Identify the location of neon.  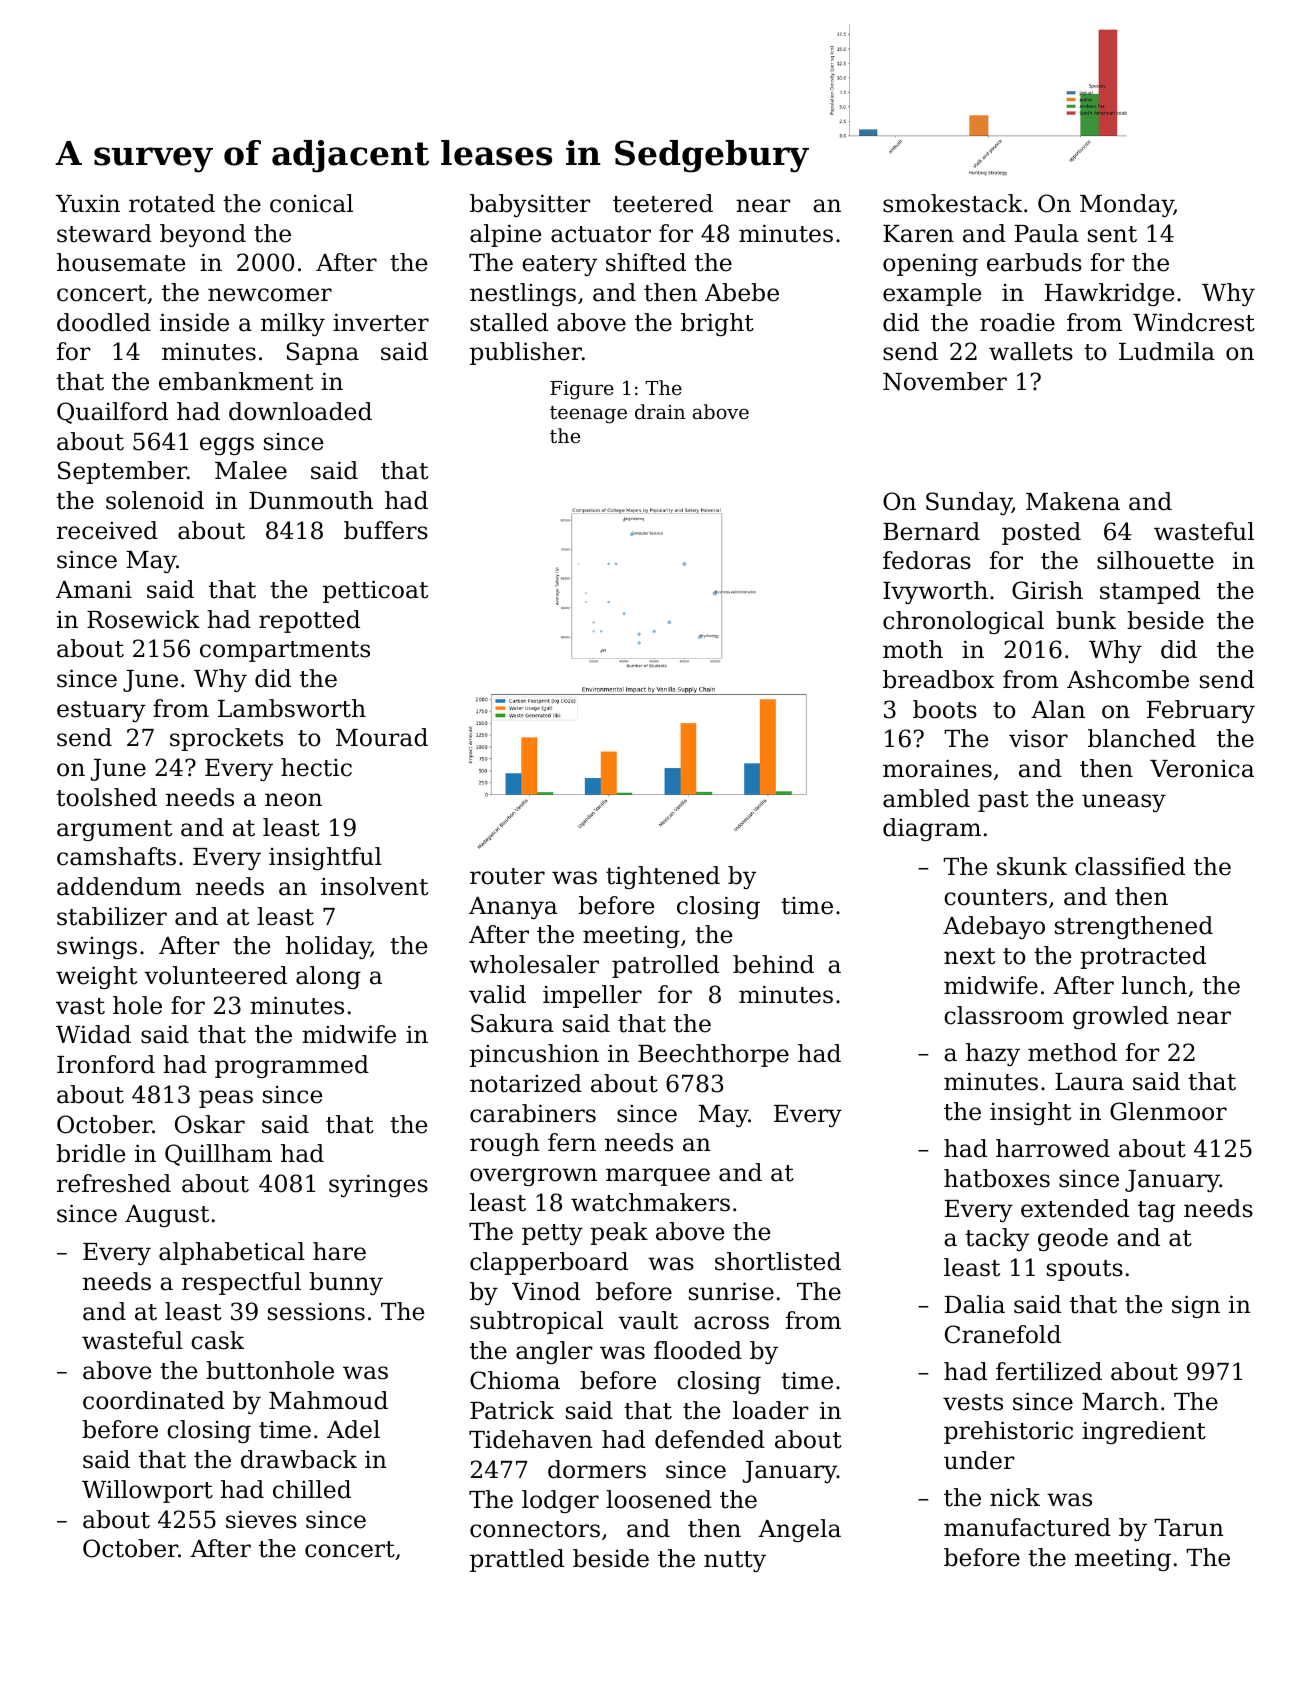
(293, 800).
